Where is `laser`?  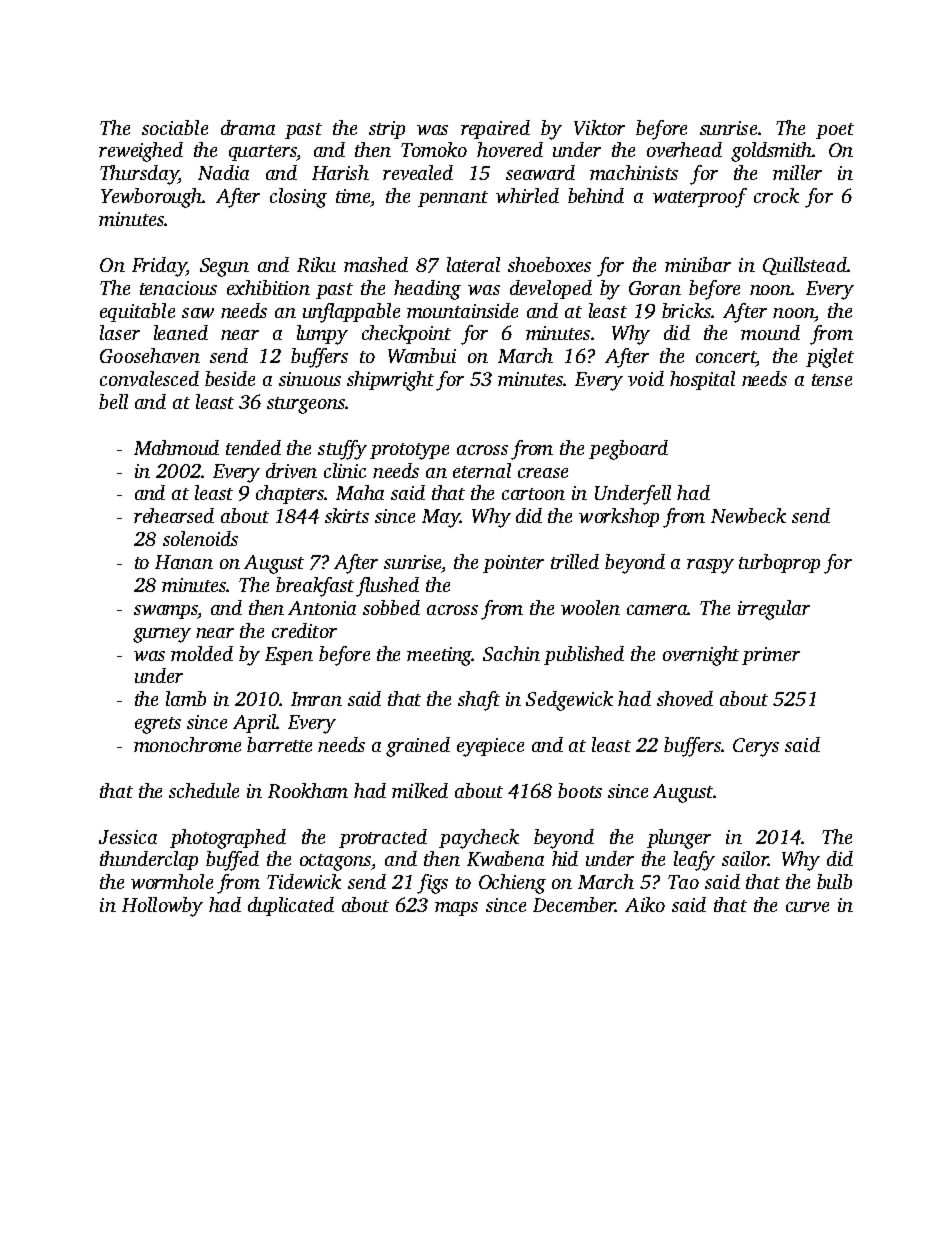 laser is located at coordinates (120, 332).
